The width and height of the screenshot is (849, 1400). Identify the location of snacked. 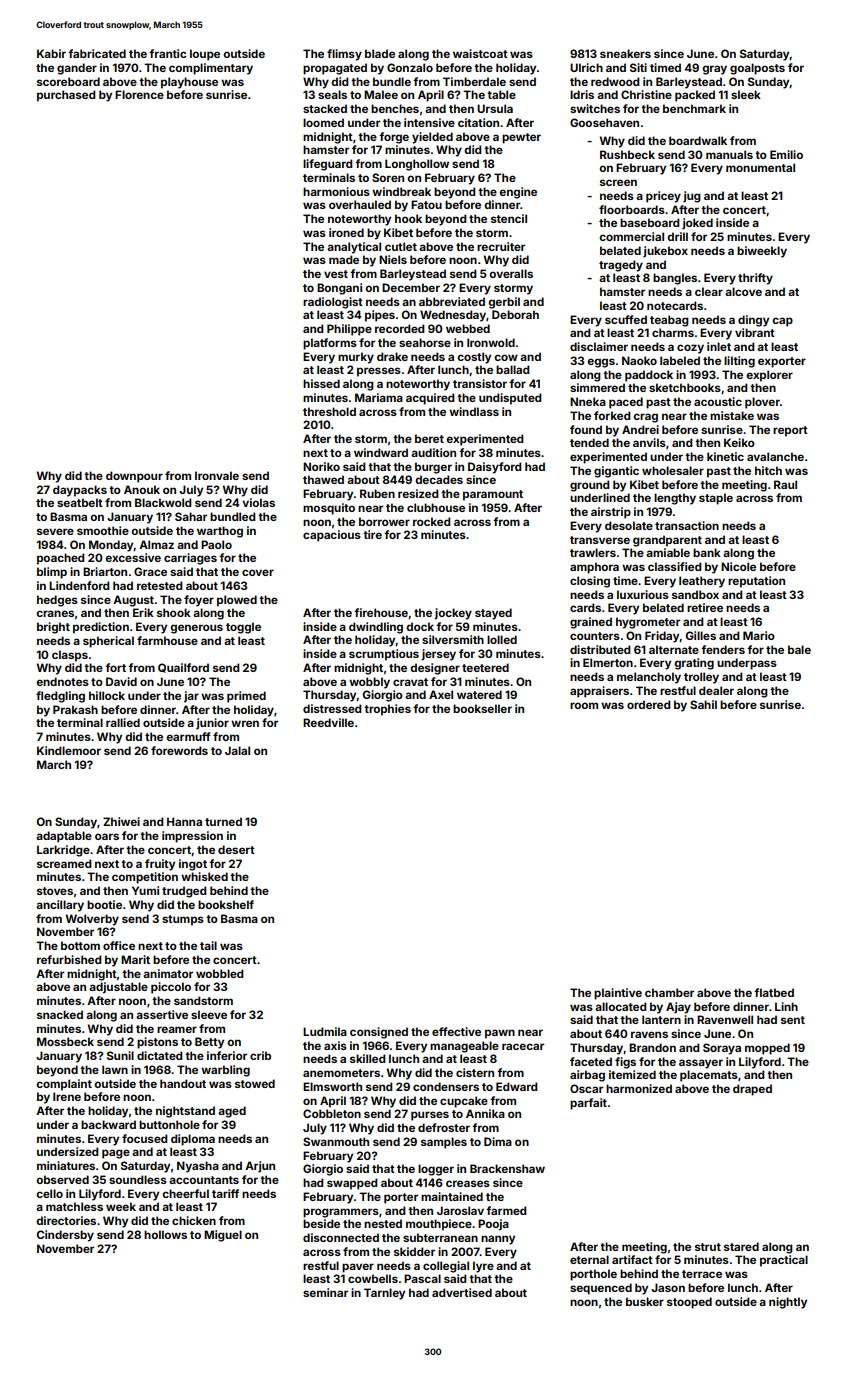
(60, 1014).
